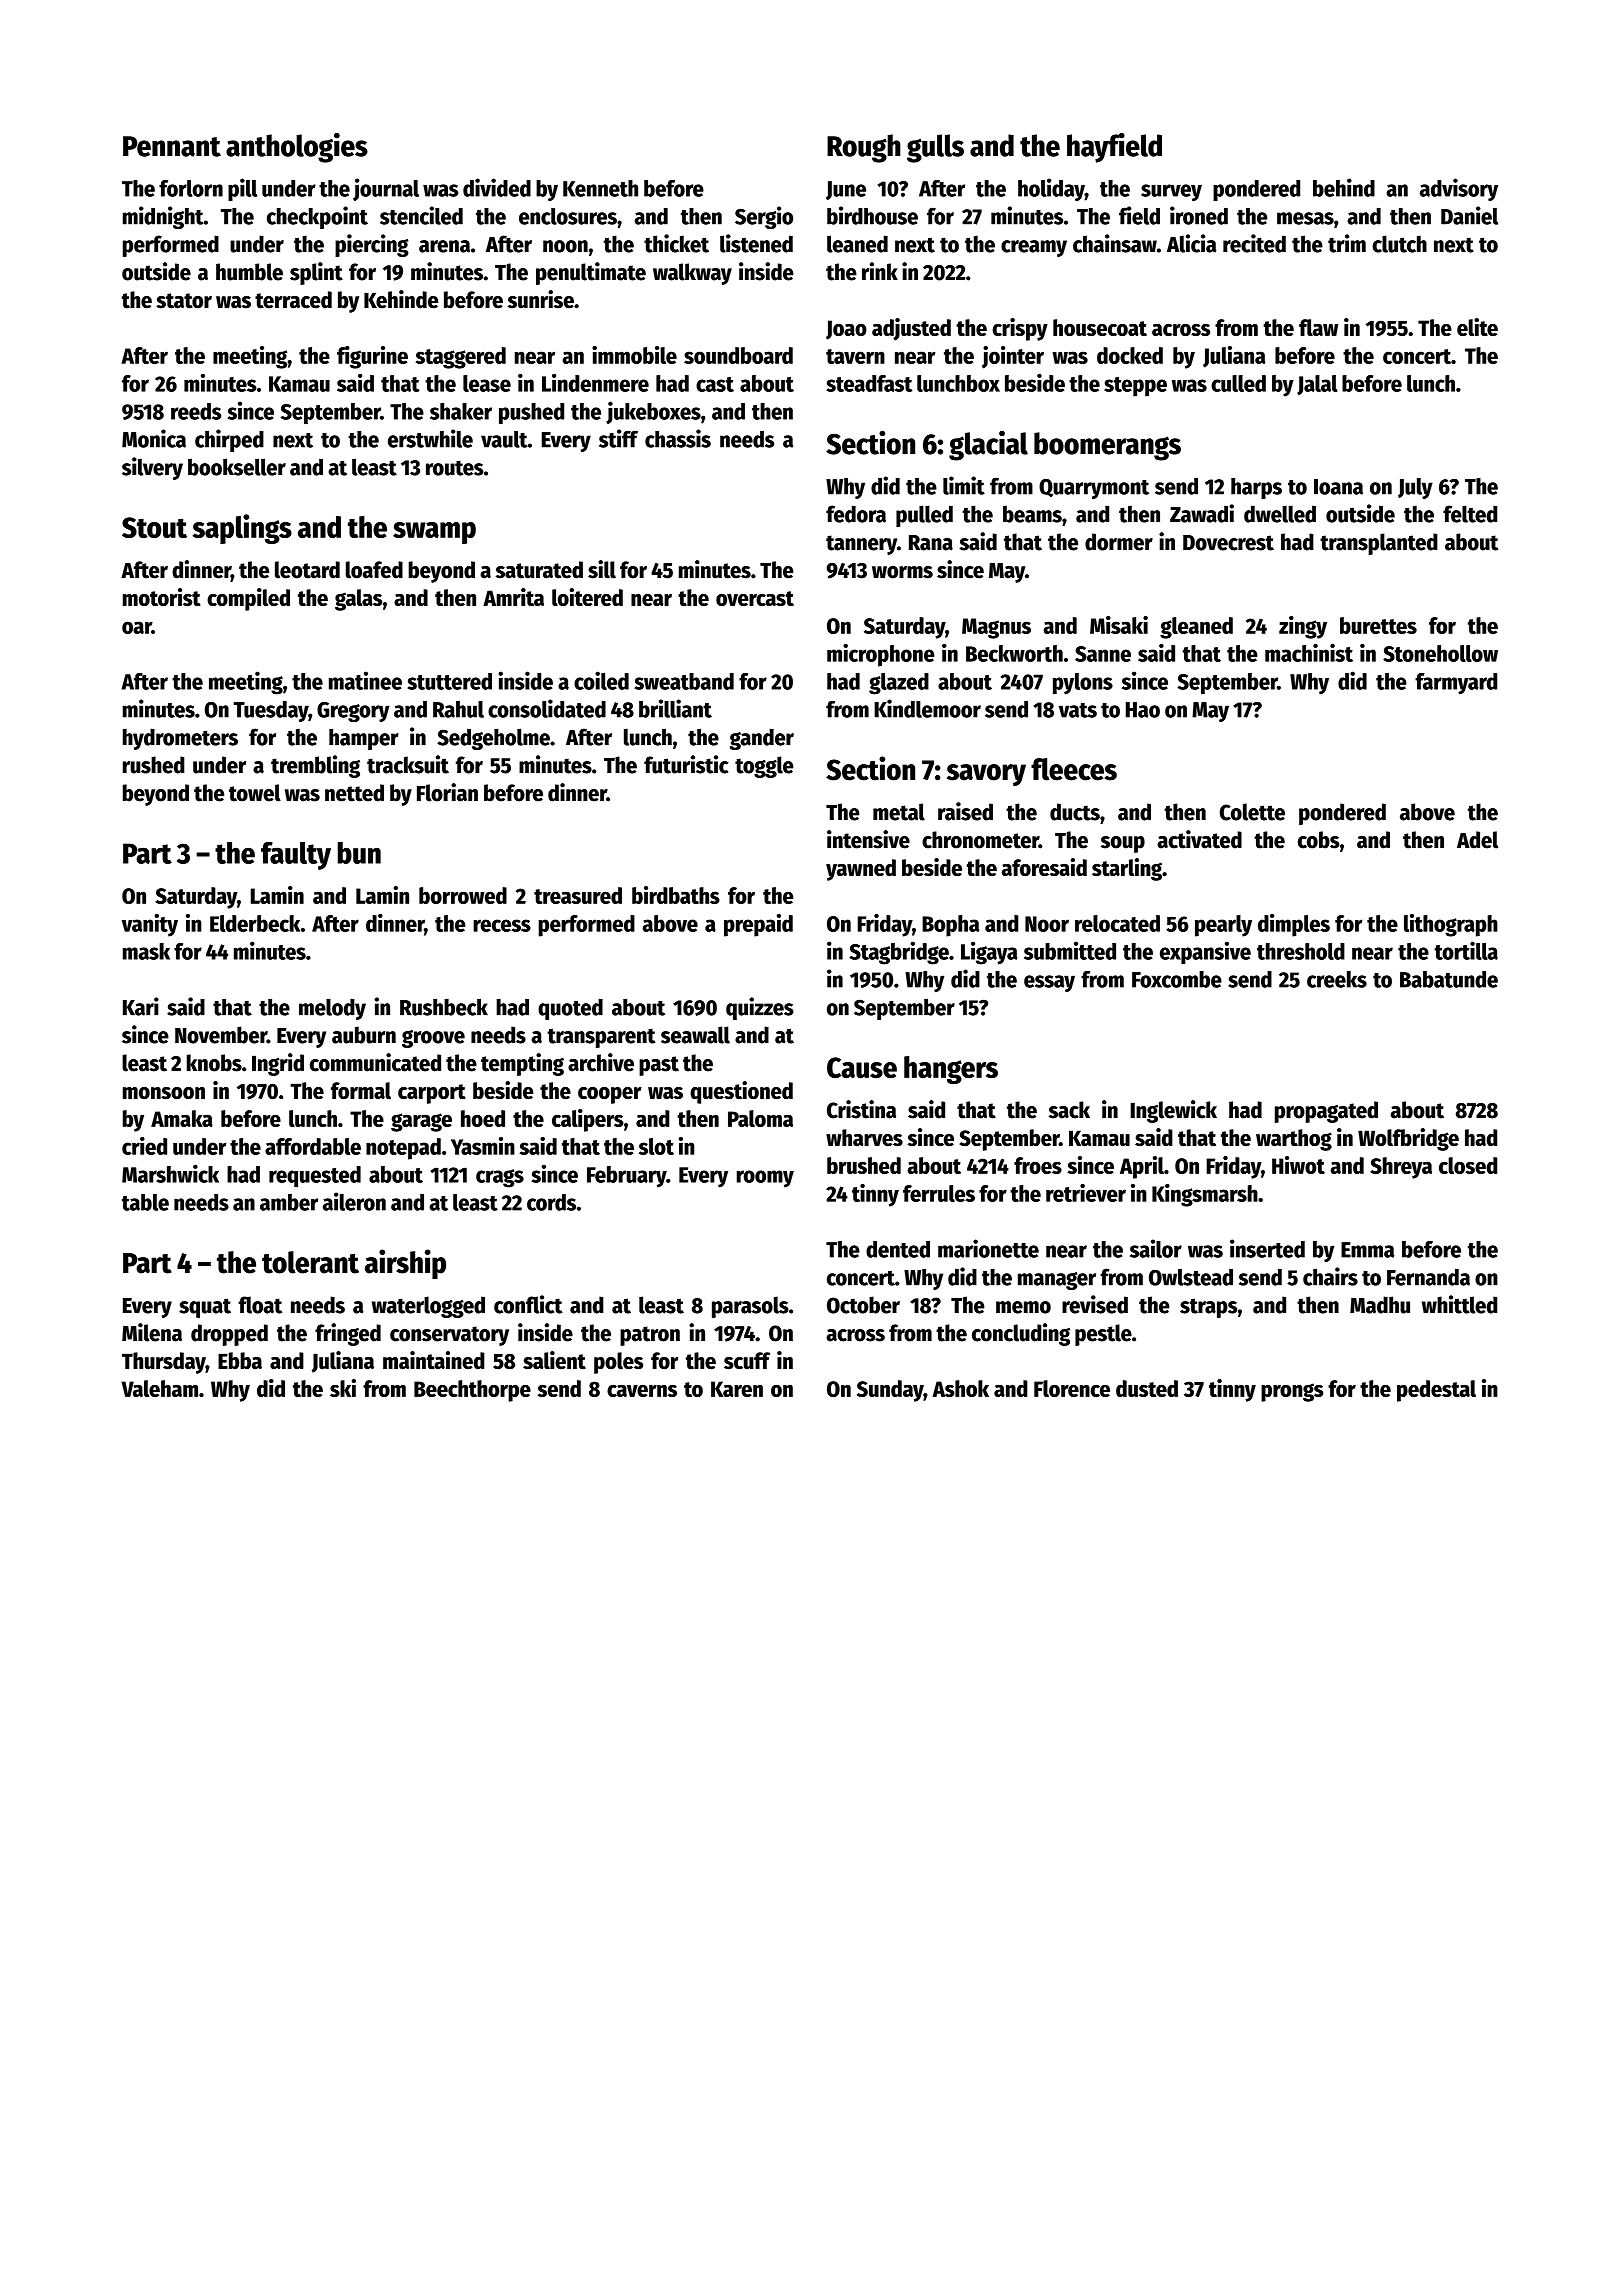  Describe the element at coordinates (421, 215) in the screenshot. I see `stenciled` at that location.
